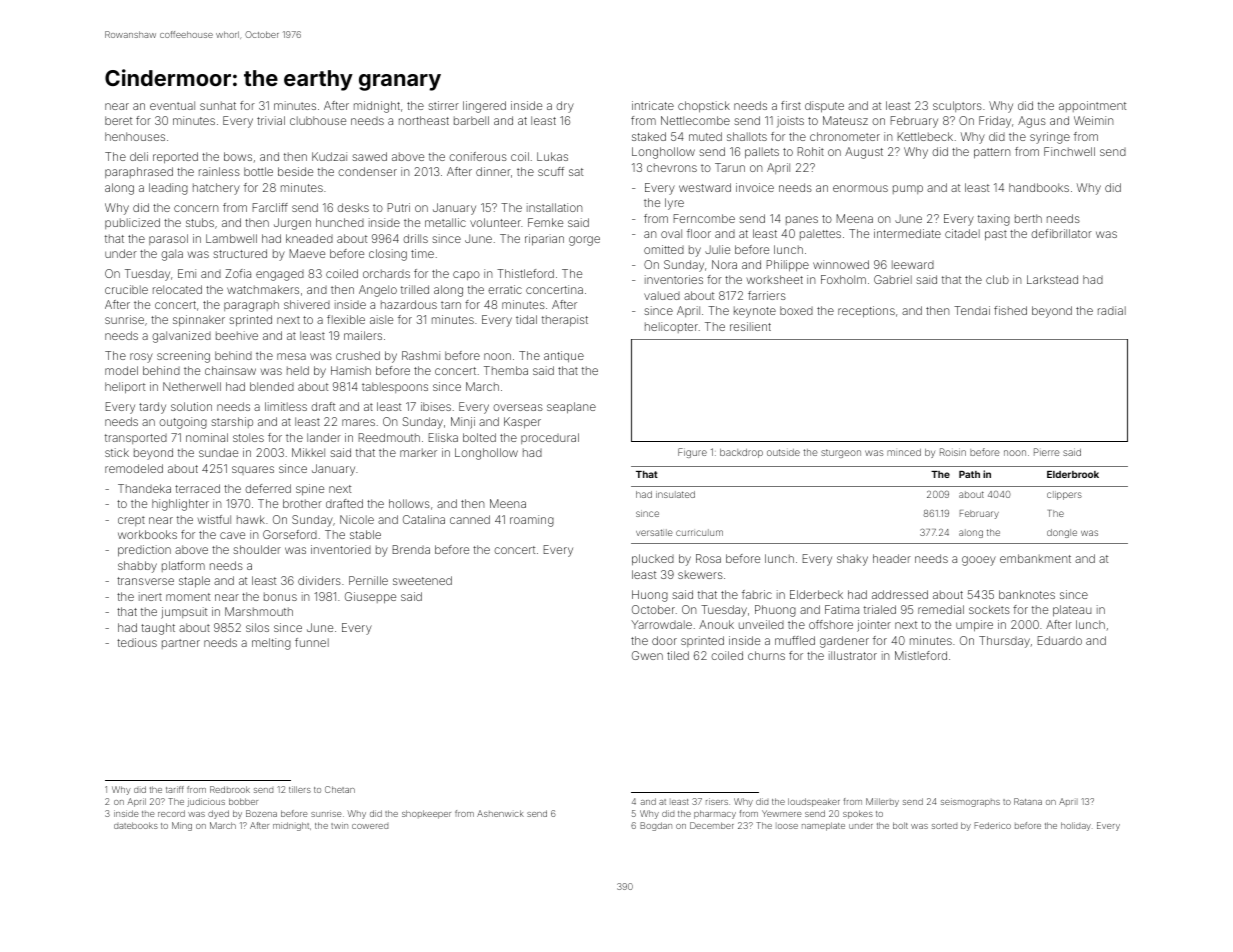 The height and width of the screenshot is (952, 1233). I want to click on helicopter, so click(671, 327).
